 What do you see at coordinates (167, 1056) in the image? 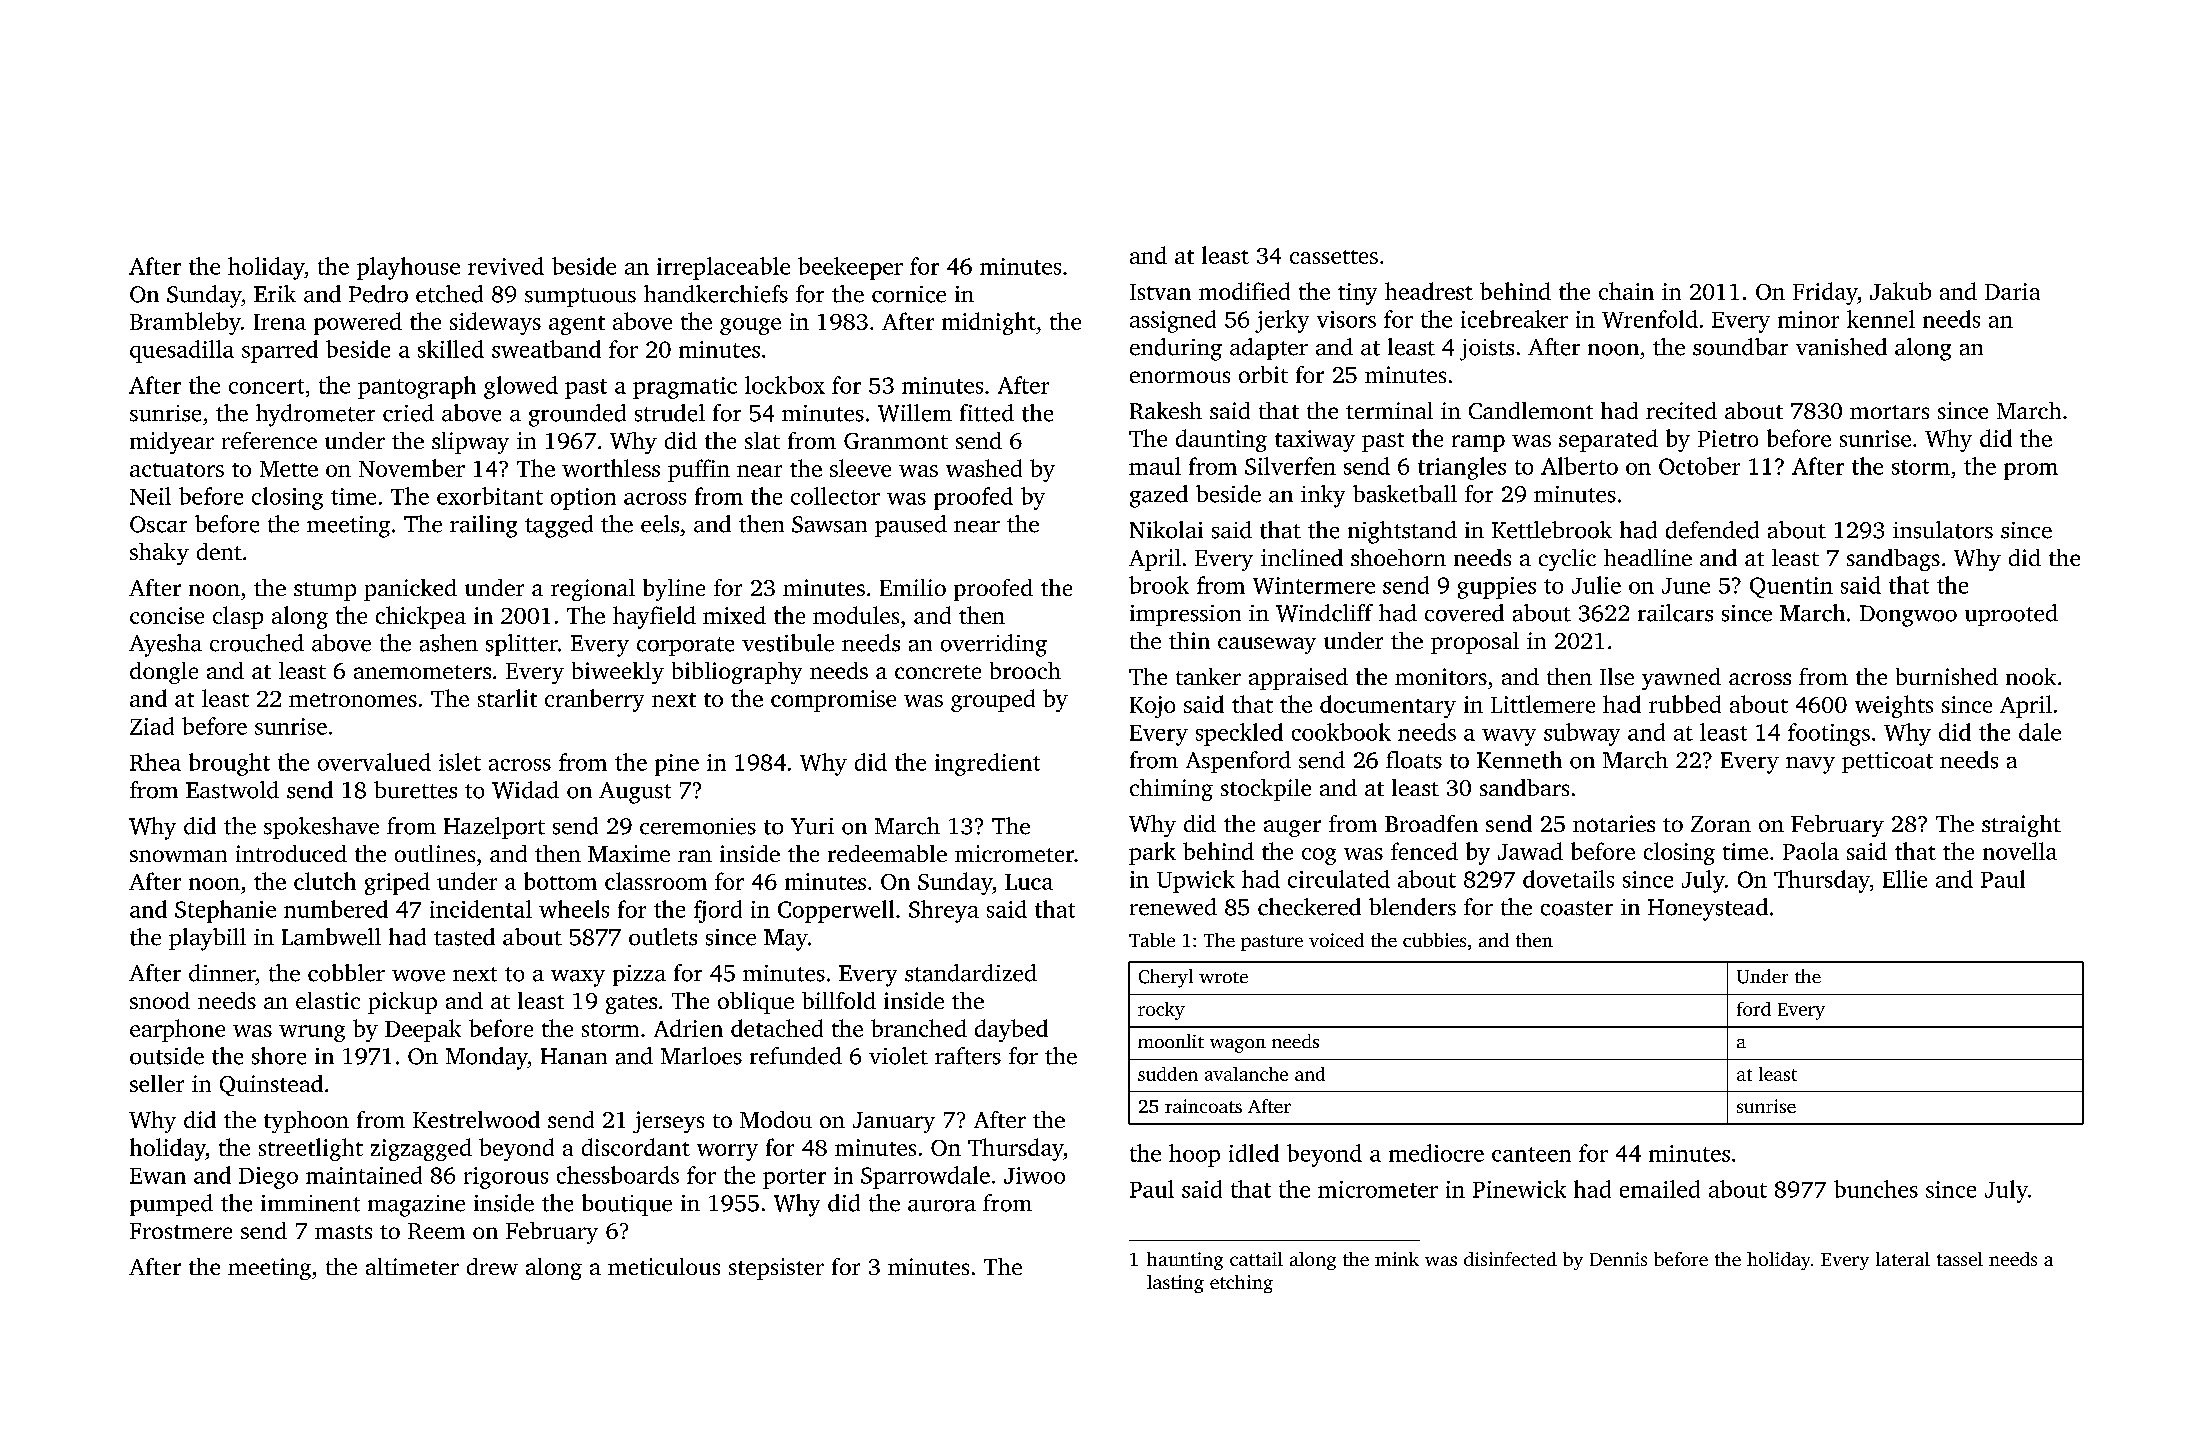
I see `outside` at bounding box center [167, 1056].
